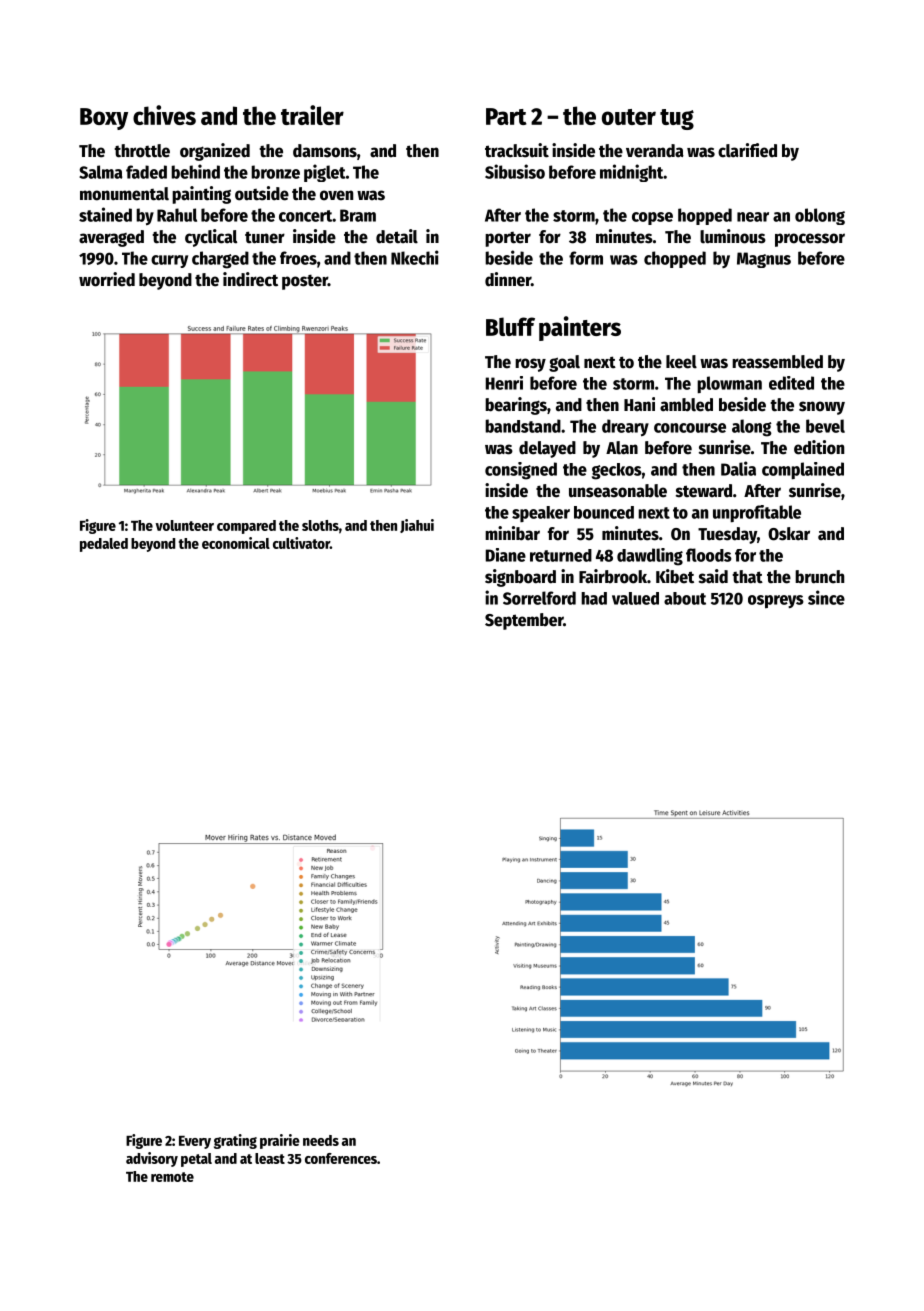 The height and width of the document is (1311, 924). I want to click on Sorrelford, so click(539, 598).
